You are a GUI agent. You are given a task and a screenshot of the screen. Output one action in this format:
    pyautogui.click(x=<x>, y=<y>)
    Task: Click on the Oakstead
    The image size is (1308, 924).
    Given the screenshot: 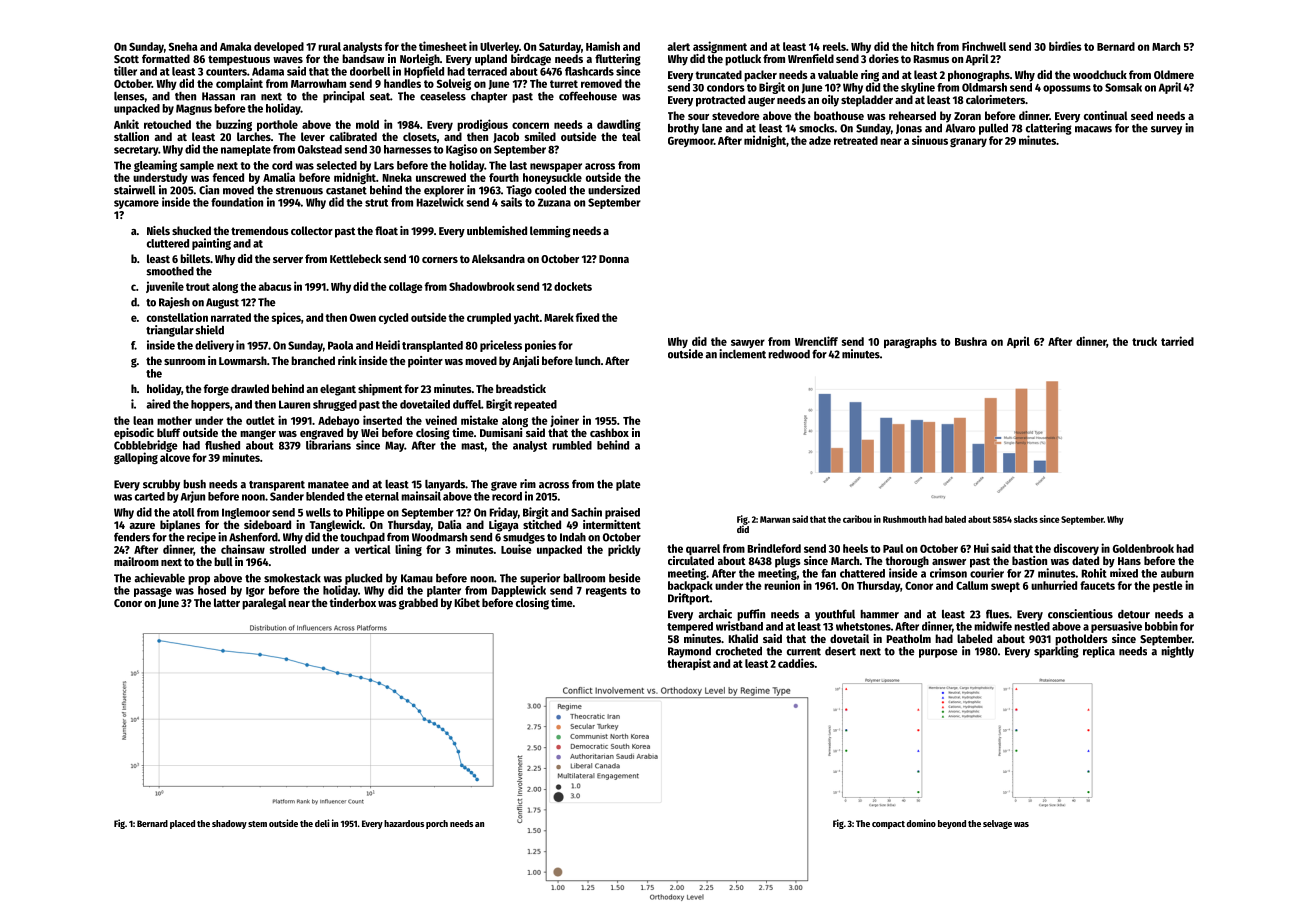 What is the action you would take?
    pyautogui.click(x=320, y=149)
